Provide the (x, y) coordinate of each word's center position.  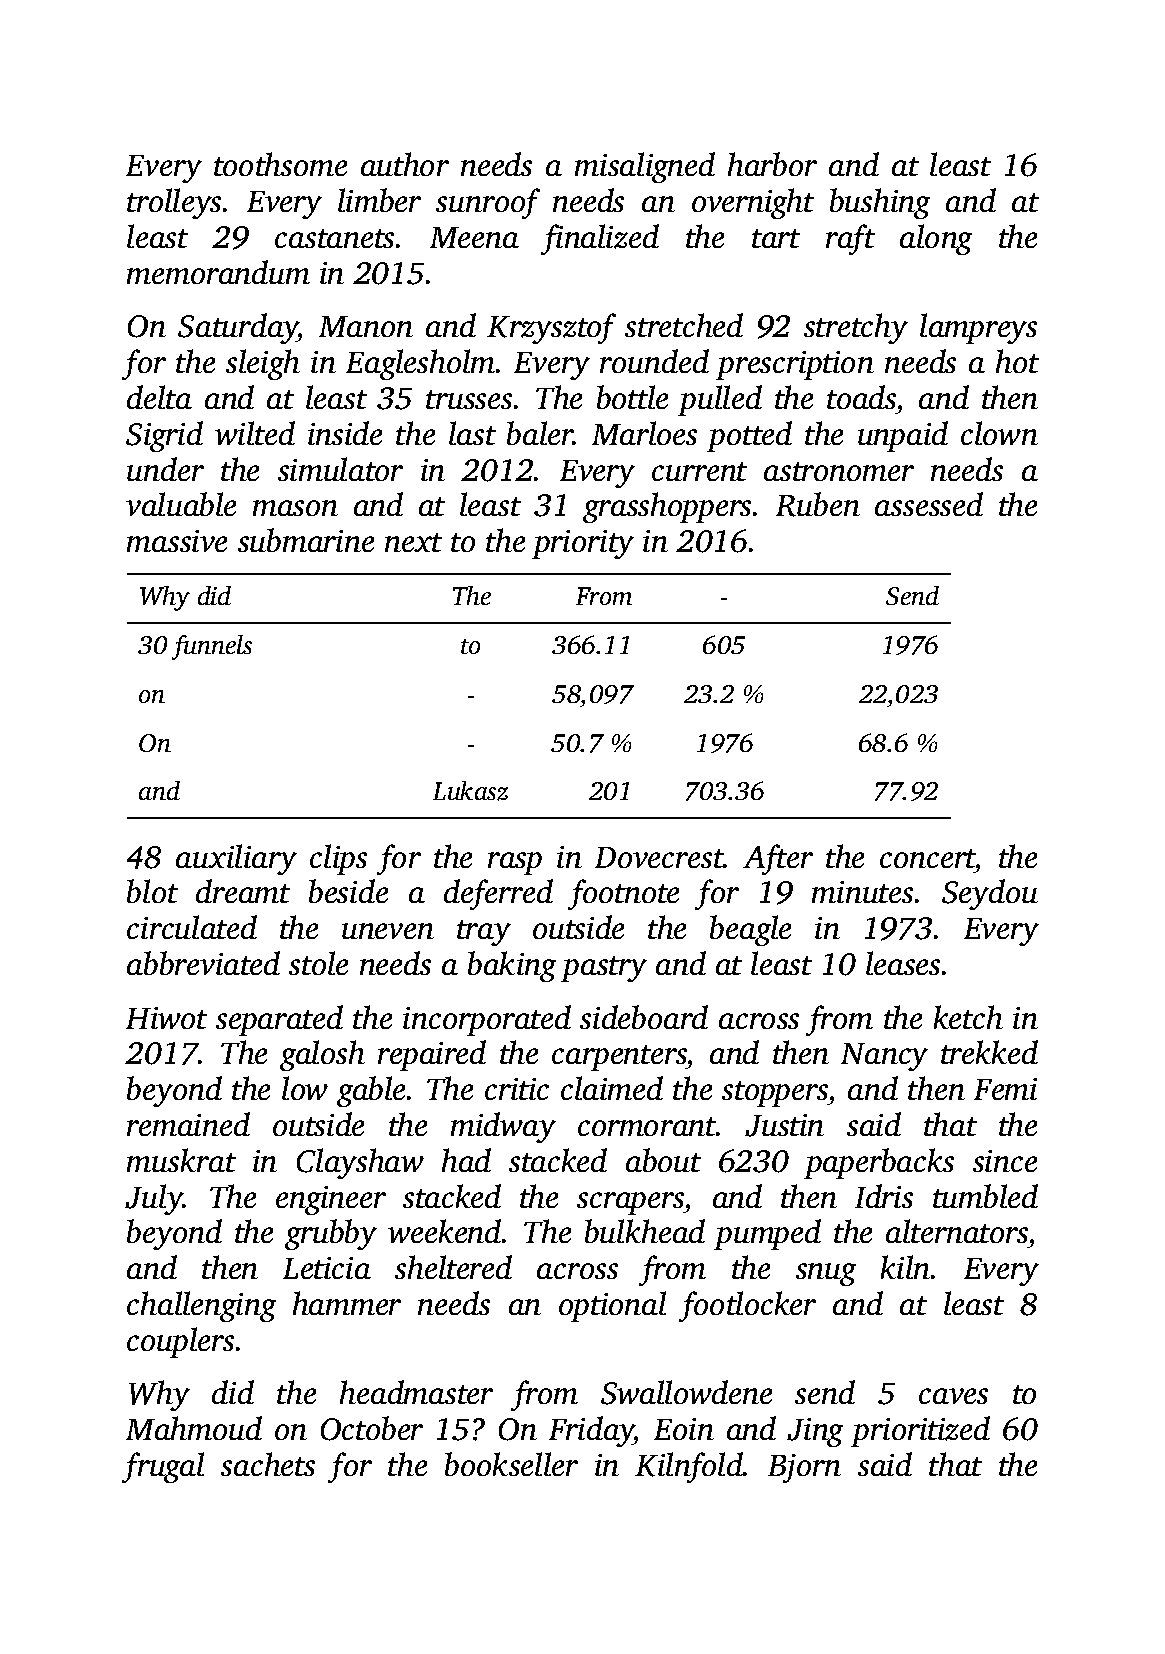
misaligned (645, 167)
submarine (306, 540)
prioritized (920, 1431)
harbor (772, 164)
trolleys (174, 203)
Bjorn (804, 1468)
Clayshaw (360, 1163)
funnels (212, 647)
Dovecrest (659, 857)
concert (927, 858)
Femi (1005, 1089)
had (466, 1160)
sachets (268, 1464)
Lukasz (470, 791)
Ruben (818, 504)
